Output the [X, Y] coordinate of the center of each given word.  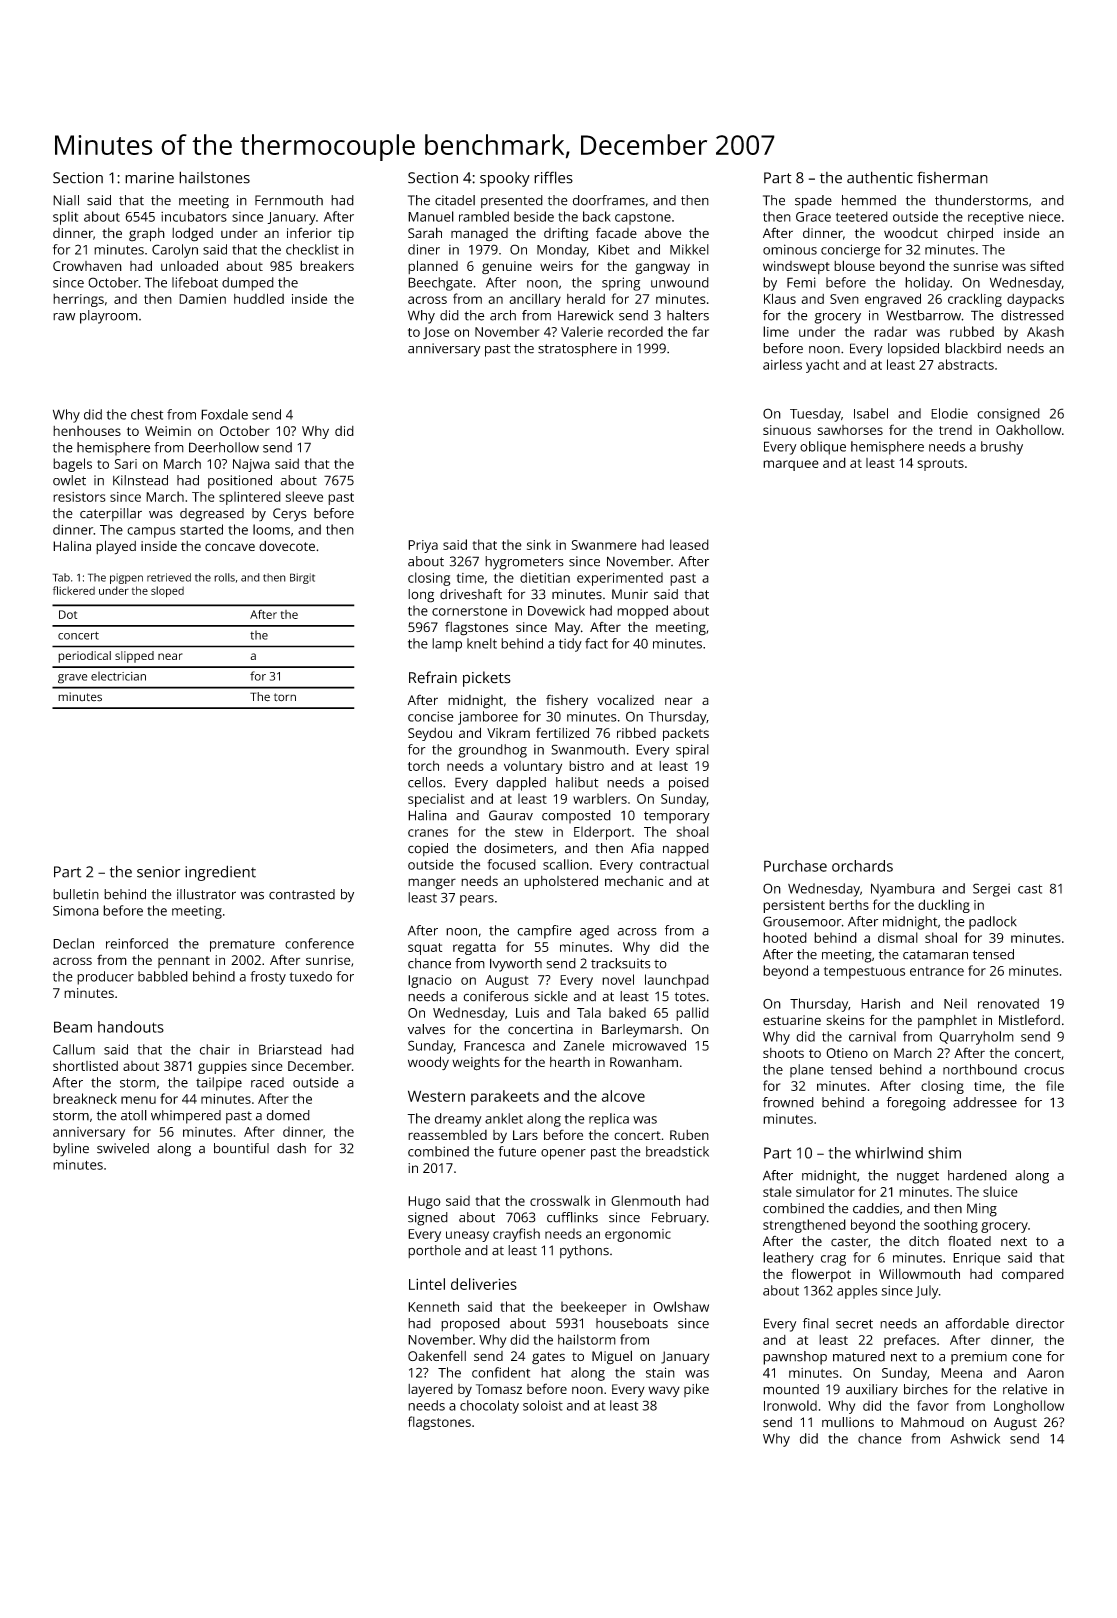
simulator [825, 1191]
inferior [309, 232]
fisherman [952, 177]
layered [430, 1390]
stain [660, 1372]
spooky [505, 179]
